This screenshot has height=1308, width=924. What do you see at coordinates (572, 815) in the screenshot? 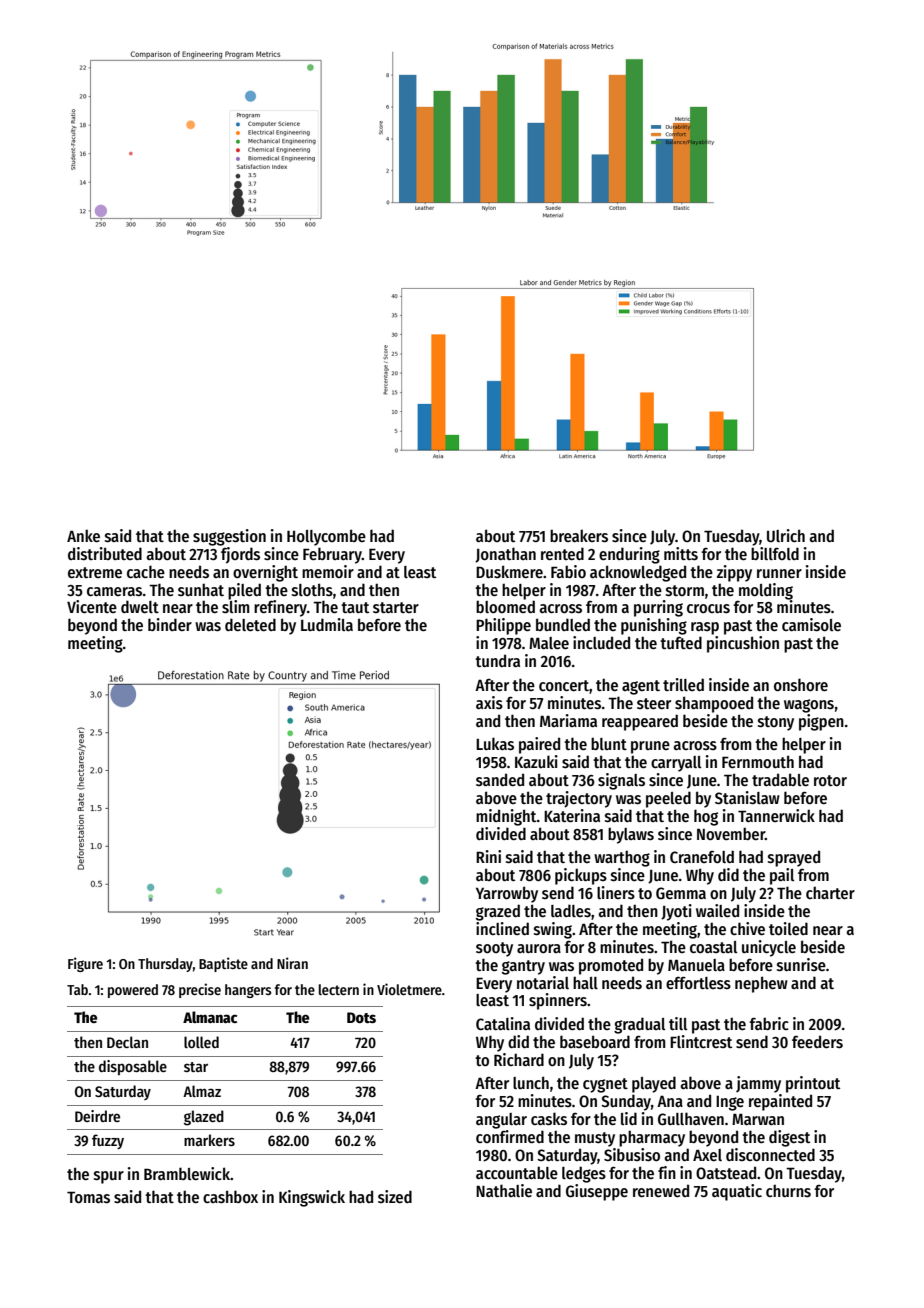
I see `Katerina` at bounding box center [572, 815].
